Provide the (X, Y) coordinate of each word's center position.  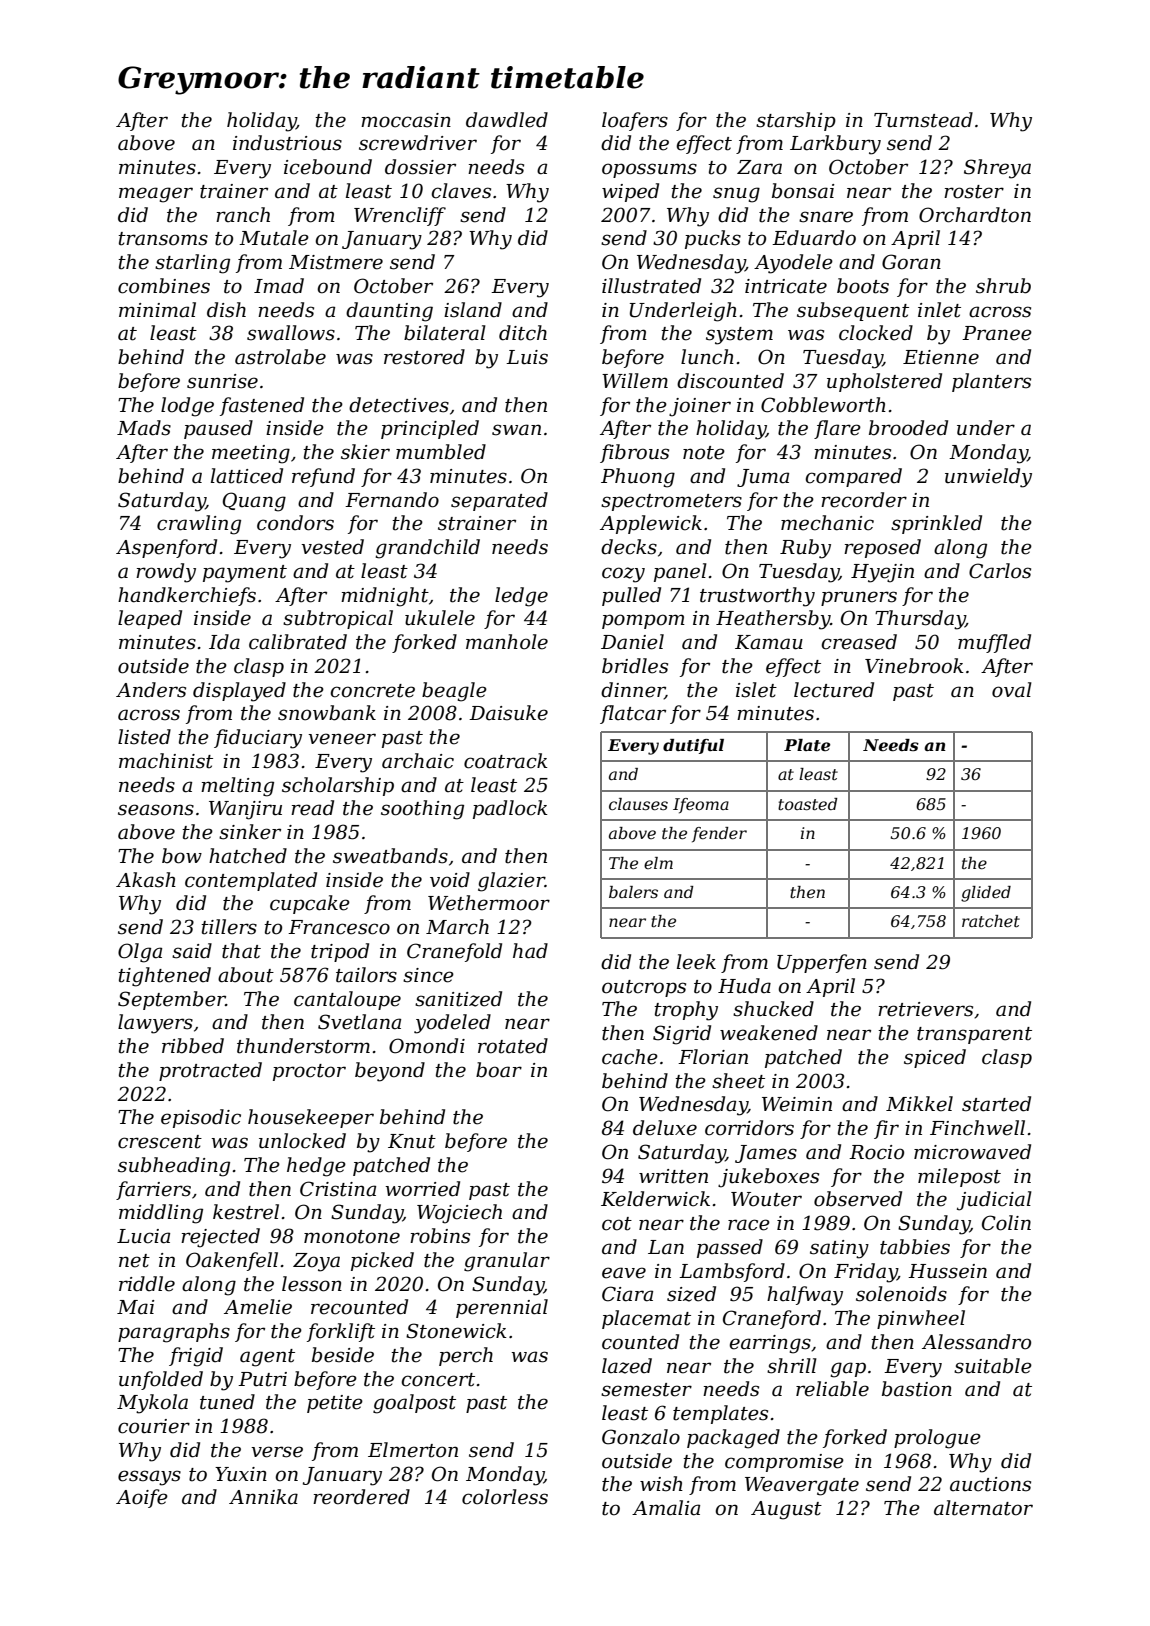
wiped (630, 192)
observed (858, 1199)
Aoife (142, 1498)
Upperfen (822, 963)
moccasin (406, 120)
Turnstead (923, 120)
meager (156, 195)
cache (630, 1057)
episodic (201, 1118)
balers (633, 892)
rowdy (166, 573)
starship (796, 121)
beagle (454, 692)
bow (182, 856)
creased (859, 642)
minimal (157, 310)
